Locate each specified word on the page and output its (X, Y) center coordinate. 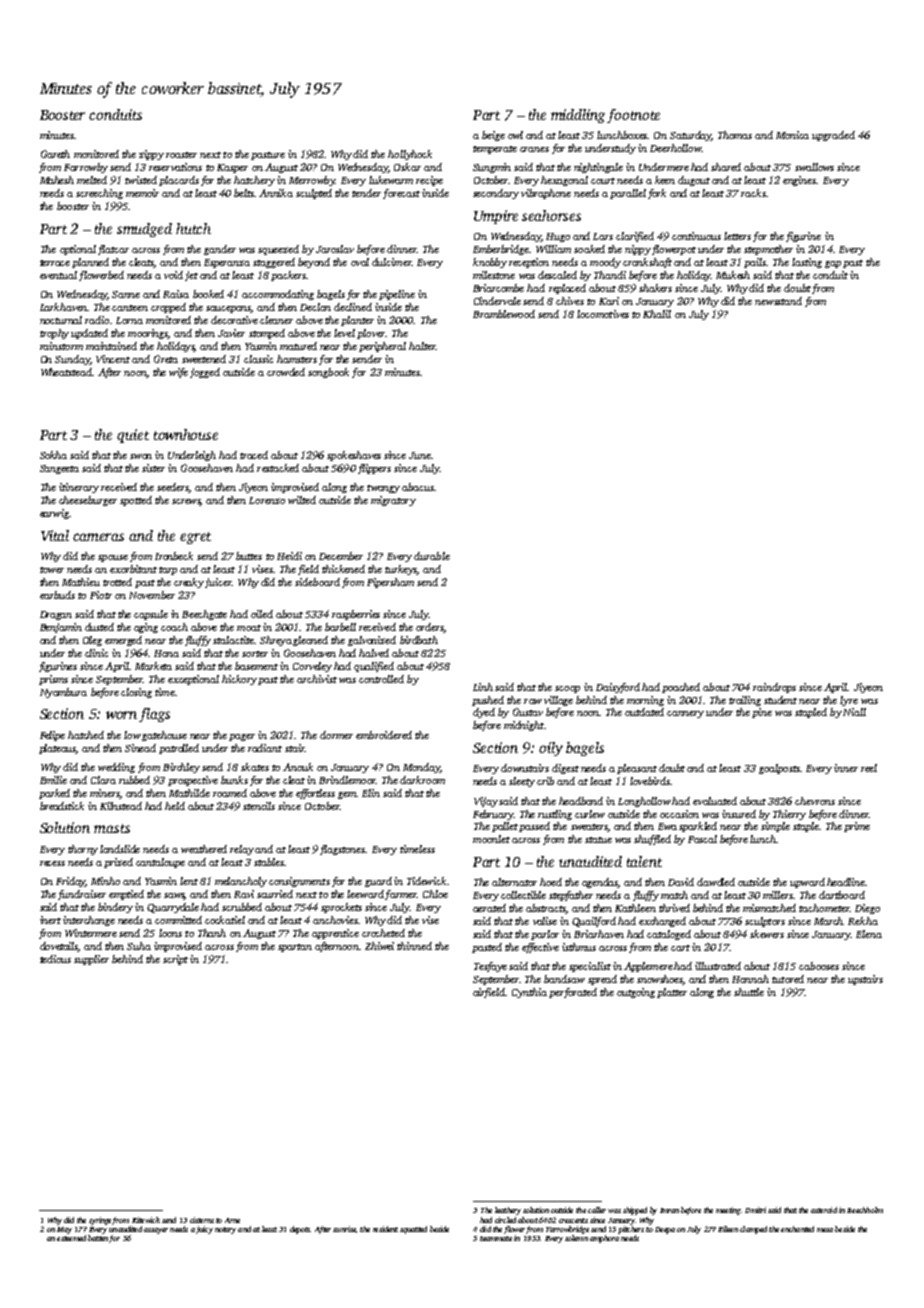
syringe (100, 1221)
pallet (505, 827)
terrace (55, 263)
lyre (849, 701)
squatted (413, 1230)
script (175, 960)
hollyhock (410, 155)
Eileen (728, 1229)
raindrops (774, 688)
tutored (788, 979)
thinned (414, 946)
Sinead (140, 748)
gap (833, 264)
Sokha (53, 455)
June (420, 455)
